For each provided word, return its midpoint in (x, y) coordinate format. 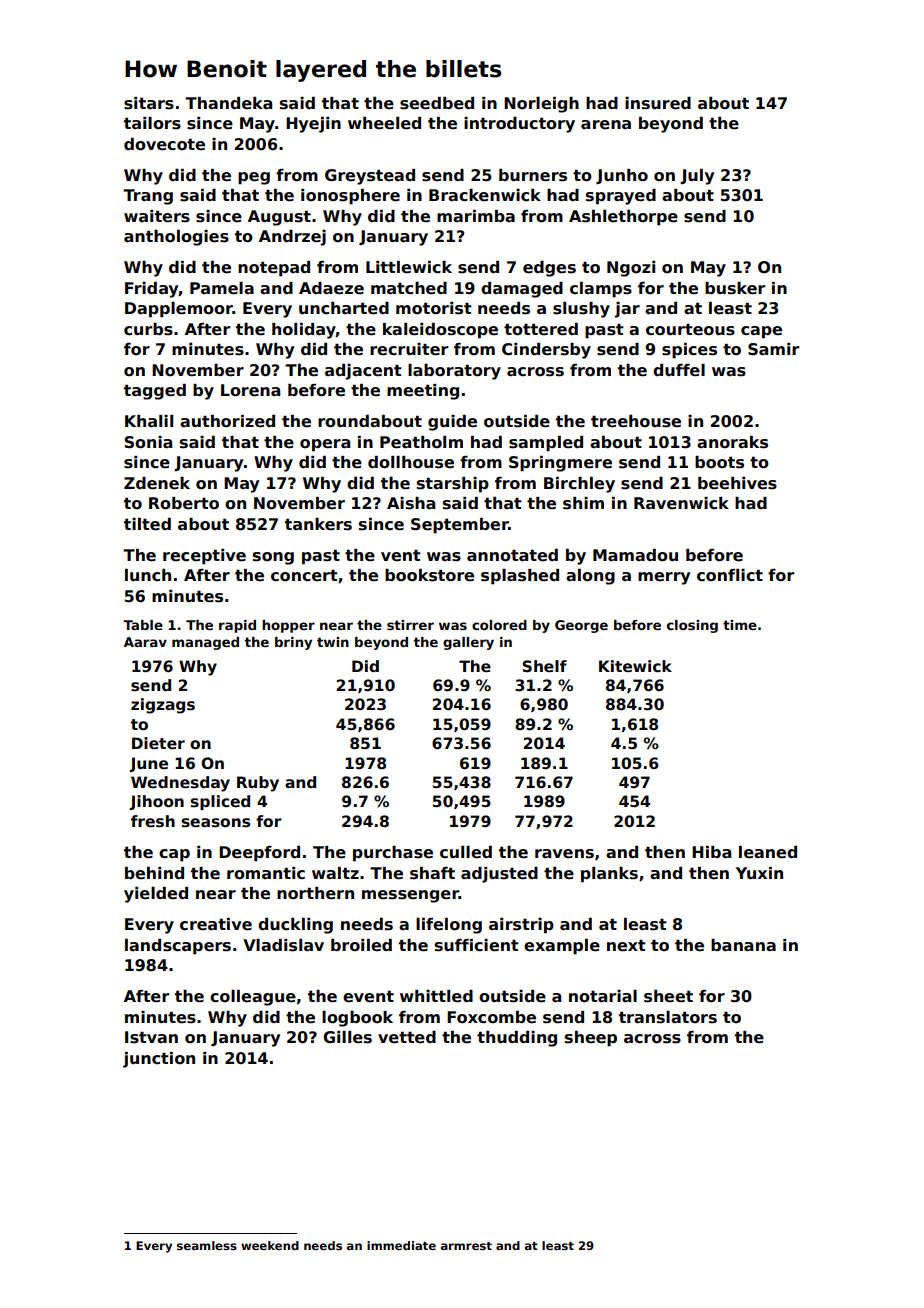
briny (293, 643)
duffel (679, 370)
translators (668, 1017)
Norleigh (541, 105)
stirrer (410, 625)
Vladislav (283, 945)
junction (159, 1060)
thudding (517, 1039)
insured (658, 103)
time (740, 625)
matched (409, 288)
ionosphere (350, 197)
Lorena (250, 390)
